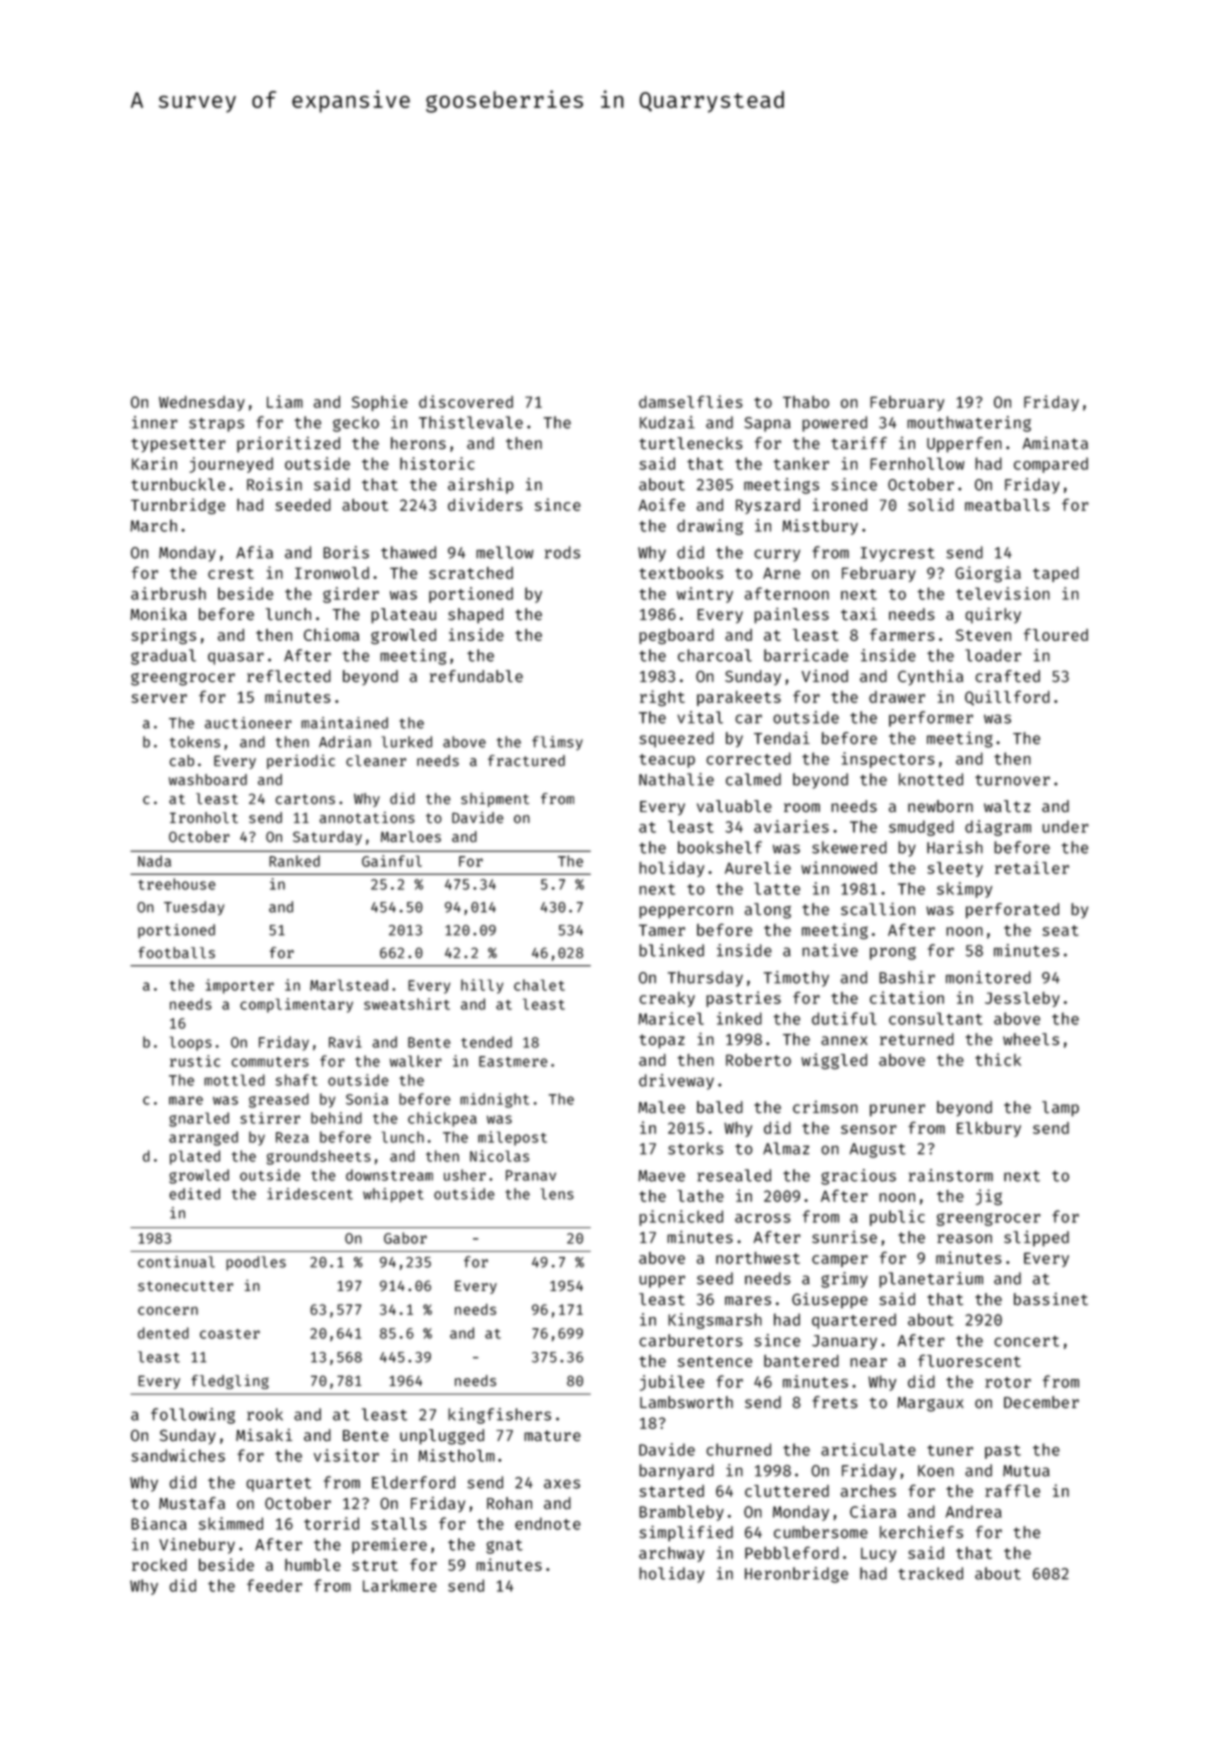  Describe the element at coordinates (767, 424) in the document. I see `Sapna` at that location.
